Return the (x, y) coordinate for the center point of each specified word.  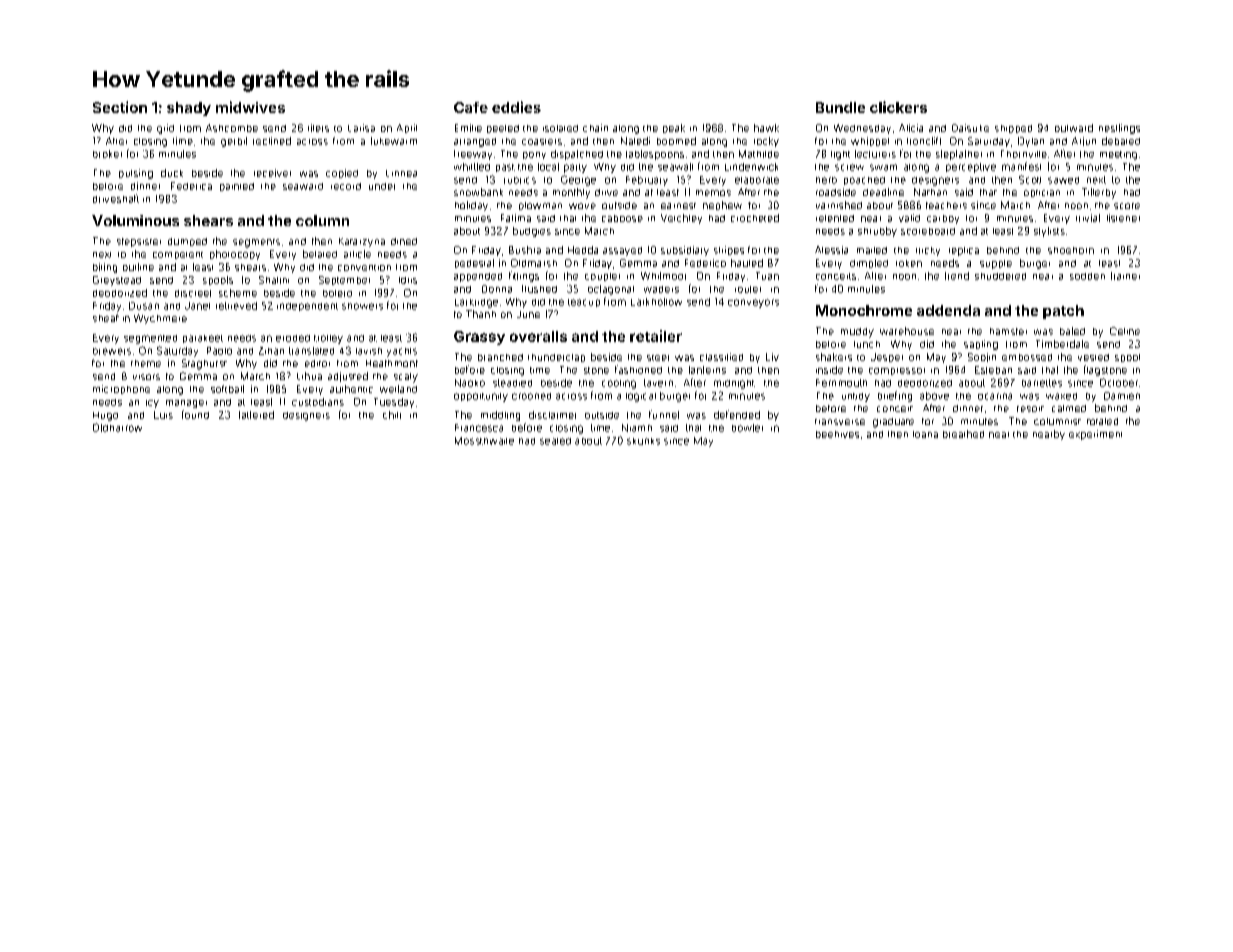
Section (120, 107)
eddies (516, 107)
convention (364, 268)
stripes (729, 250)
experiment (1095, 435)
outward (1074, 128)
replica (964, 251)
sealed (555, 441)
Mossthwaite (484, 441)
